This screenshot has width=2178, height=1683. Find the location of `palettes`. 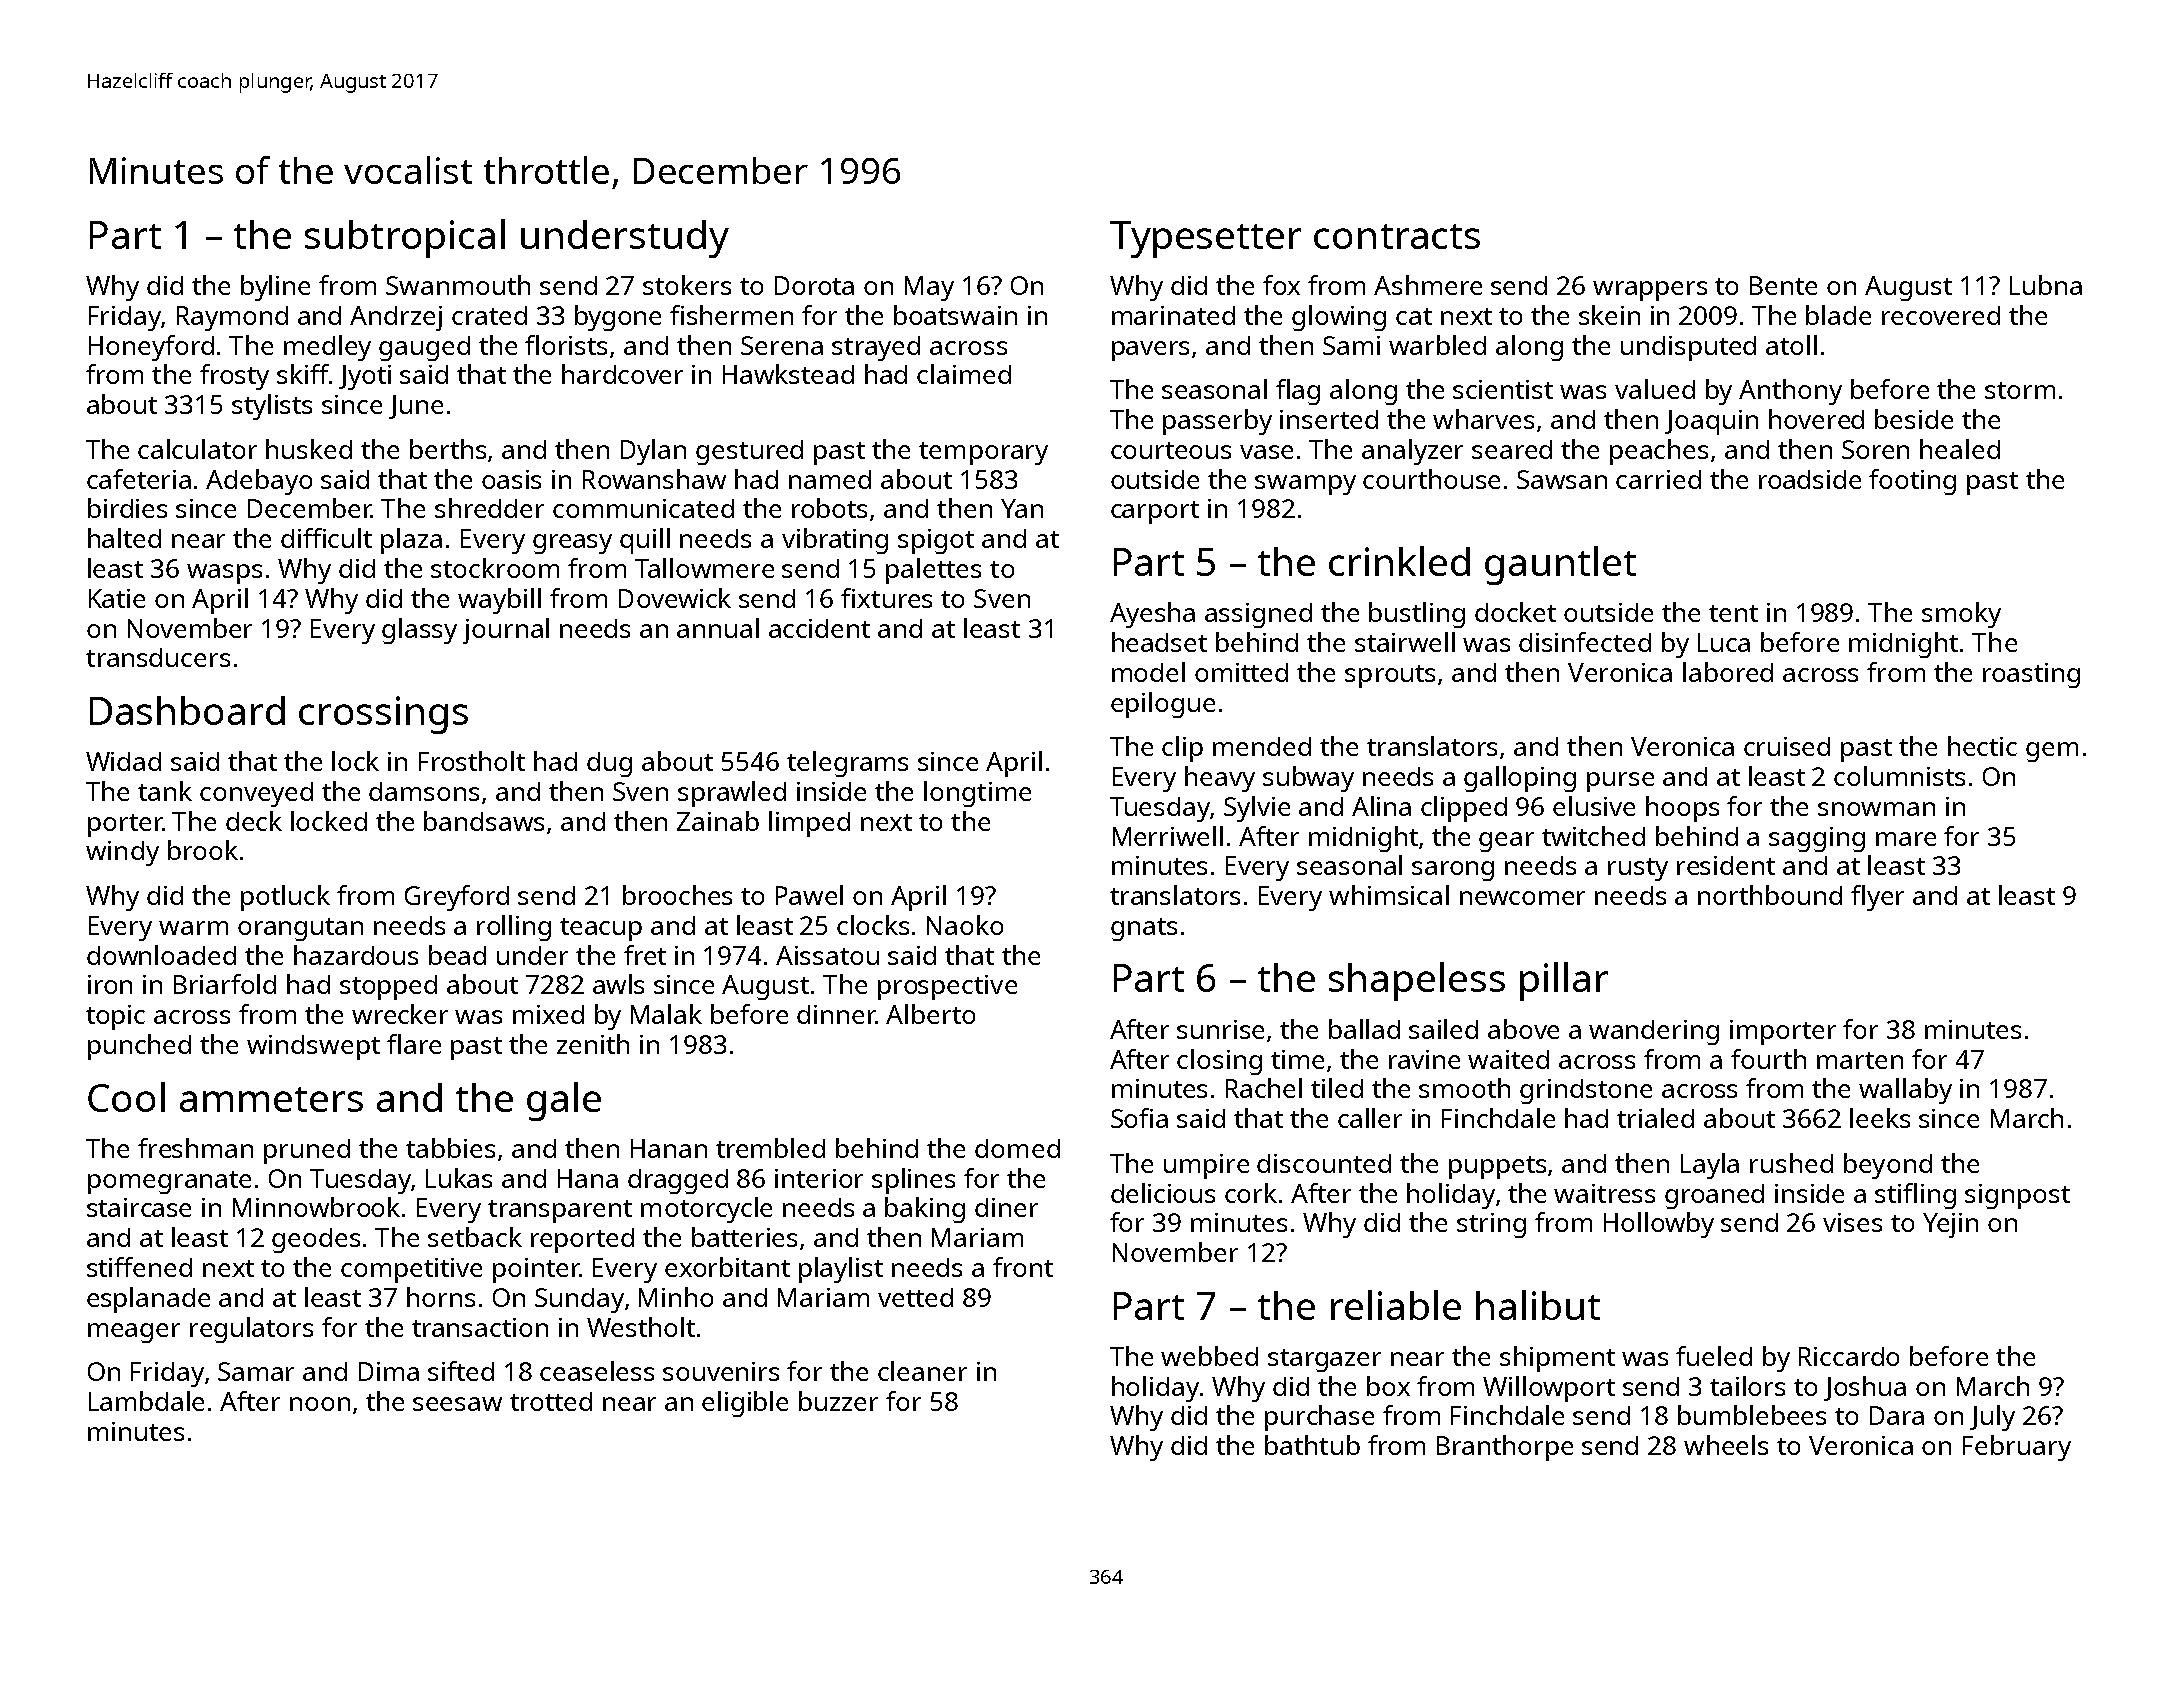

palettes is located at coordinates (933, 571).
